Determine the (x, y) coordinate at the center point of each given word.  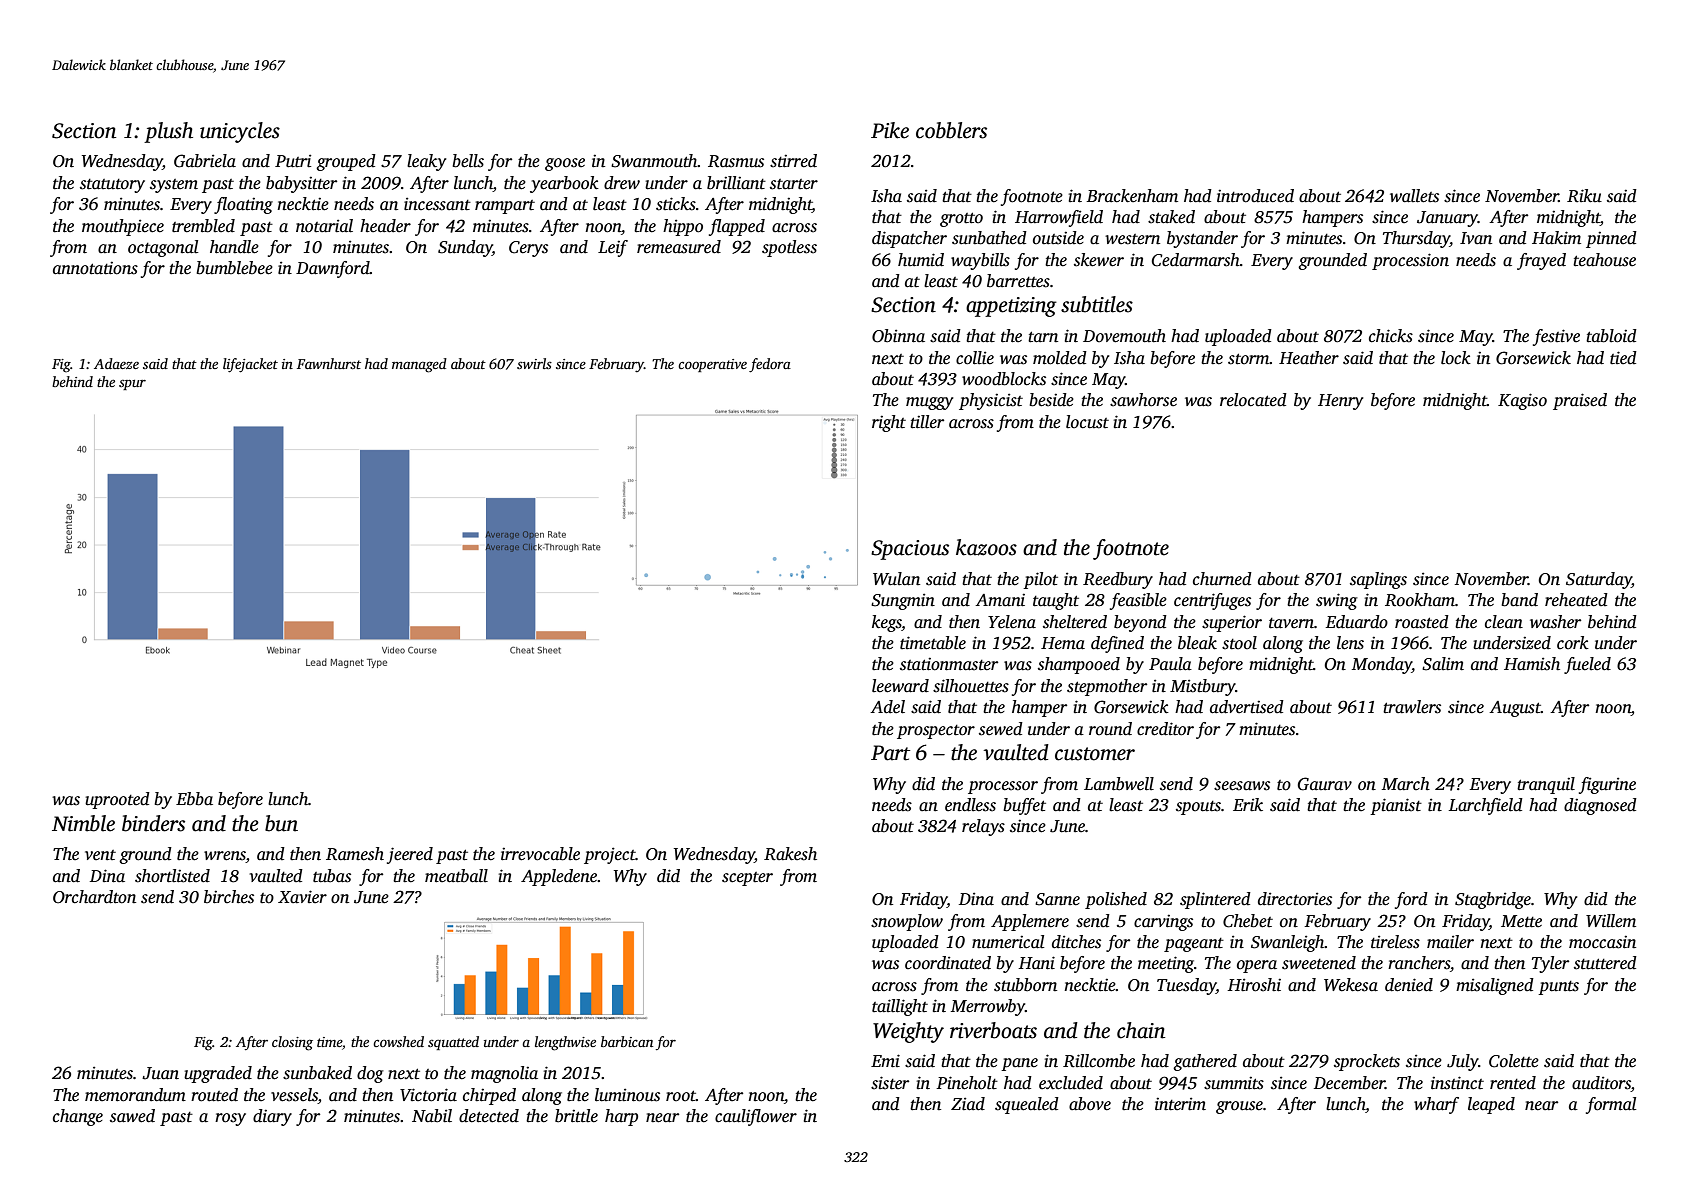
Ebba (194, 799)
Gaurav (1325, 784)
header (385, 226)
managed (419, 365)
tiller (927, 422)
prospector (936, 732)
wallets (1414, 196)
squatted (453, 1043)
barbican (627, 1041)
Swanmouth (654, 161)
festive (1556, 337)
